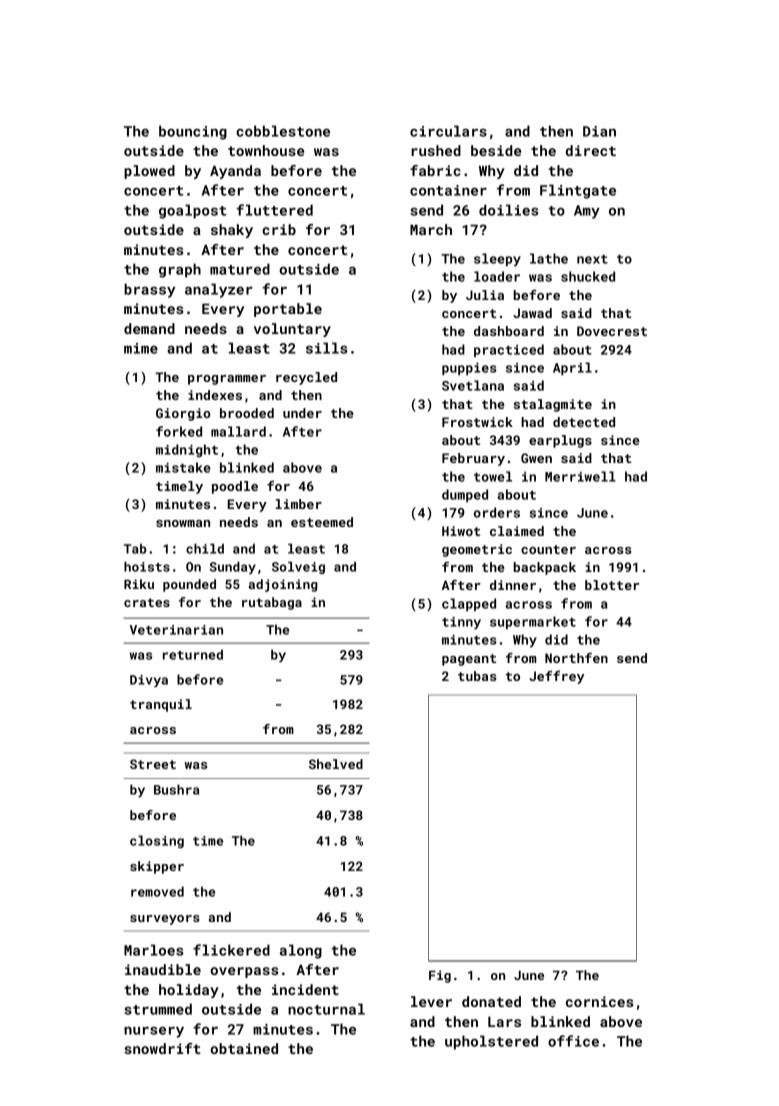 This page has height=1106, width=779. What do you see at coordinates (599, 131) in the page?
I see `Dian` at bounding box center [599, 131].
